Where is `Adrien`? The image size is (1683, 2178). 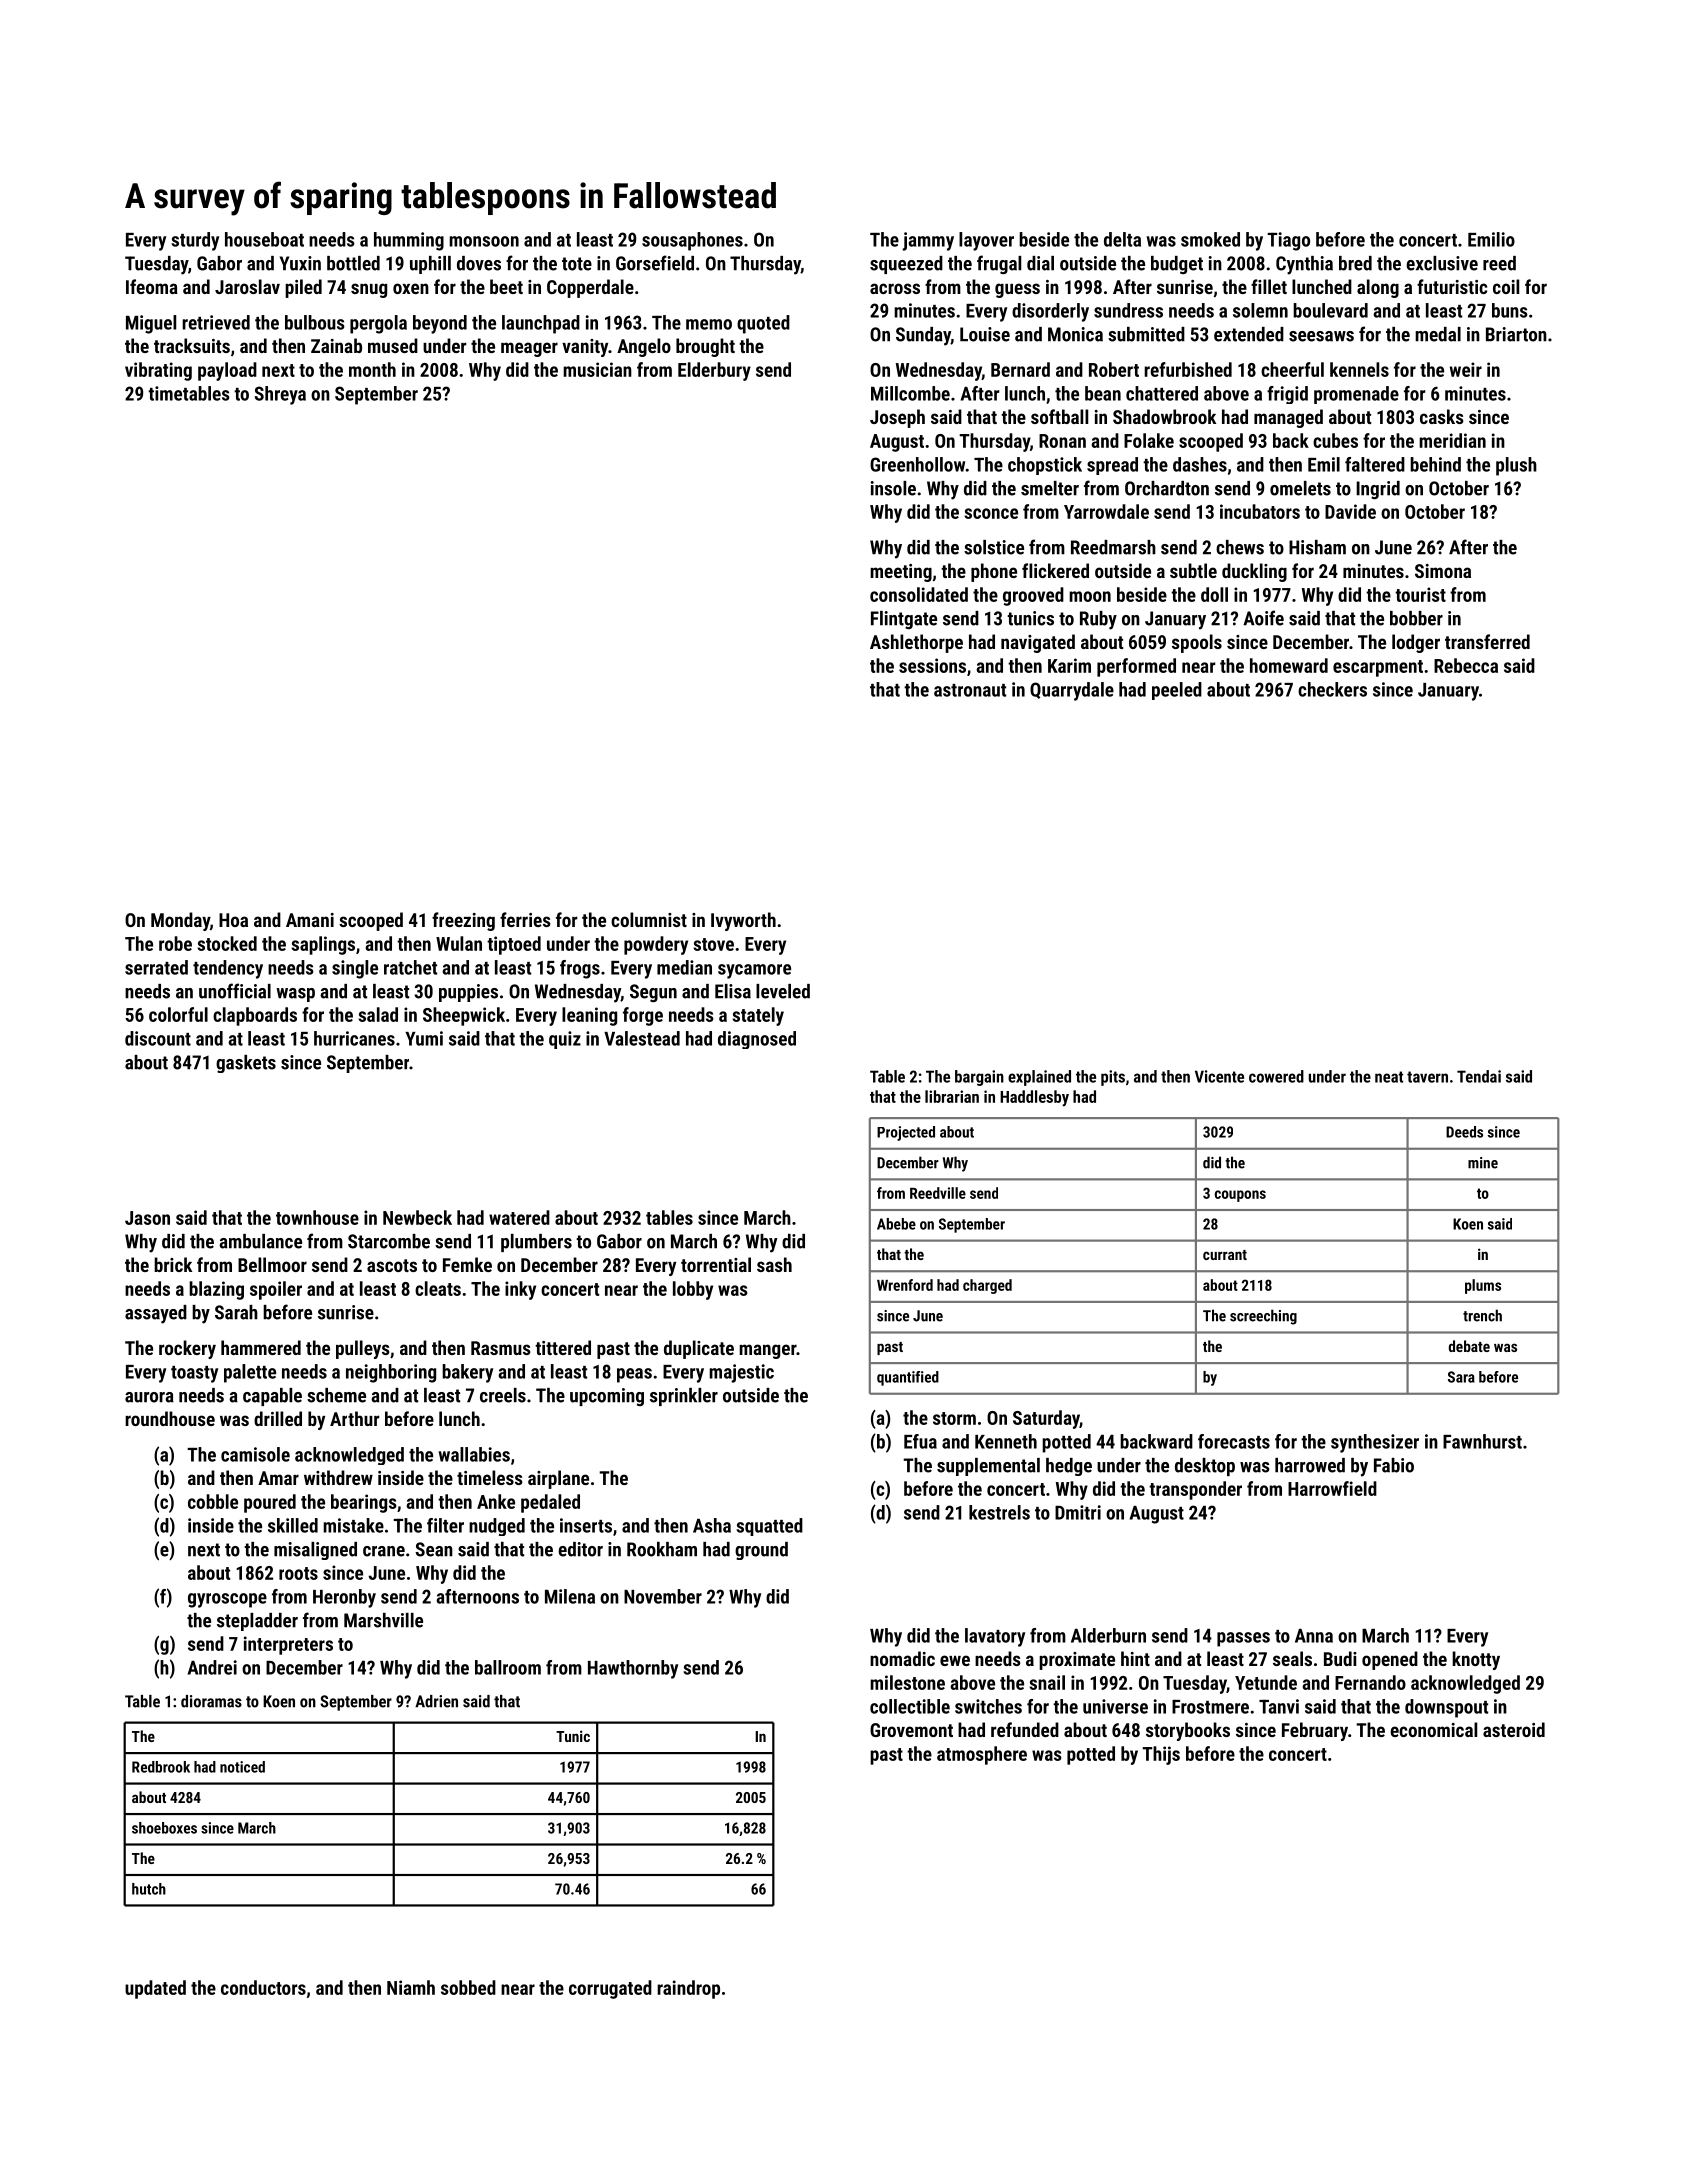 Adrien is located at coordinates (436, 1701).
